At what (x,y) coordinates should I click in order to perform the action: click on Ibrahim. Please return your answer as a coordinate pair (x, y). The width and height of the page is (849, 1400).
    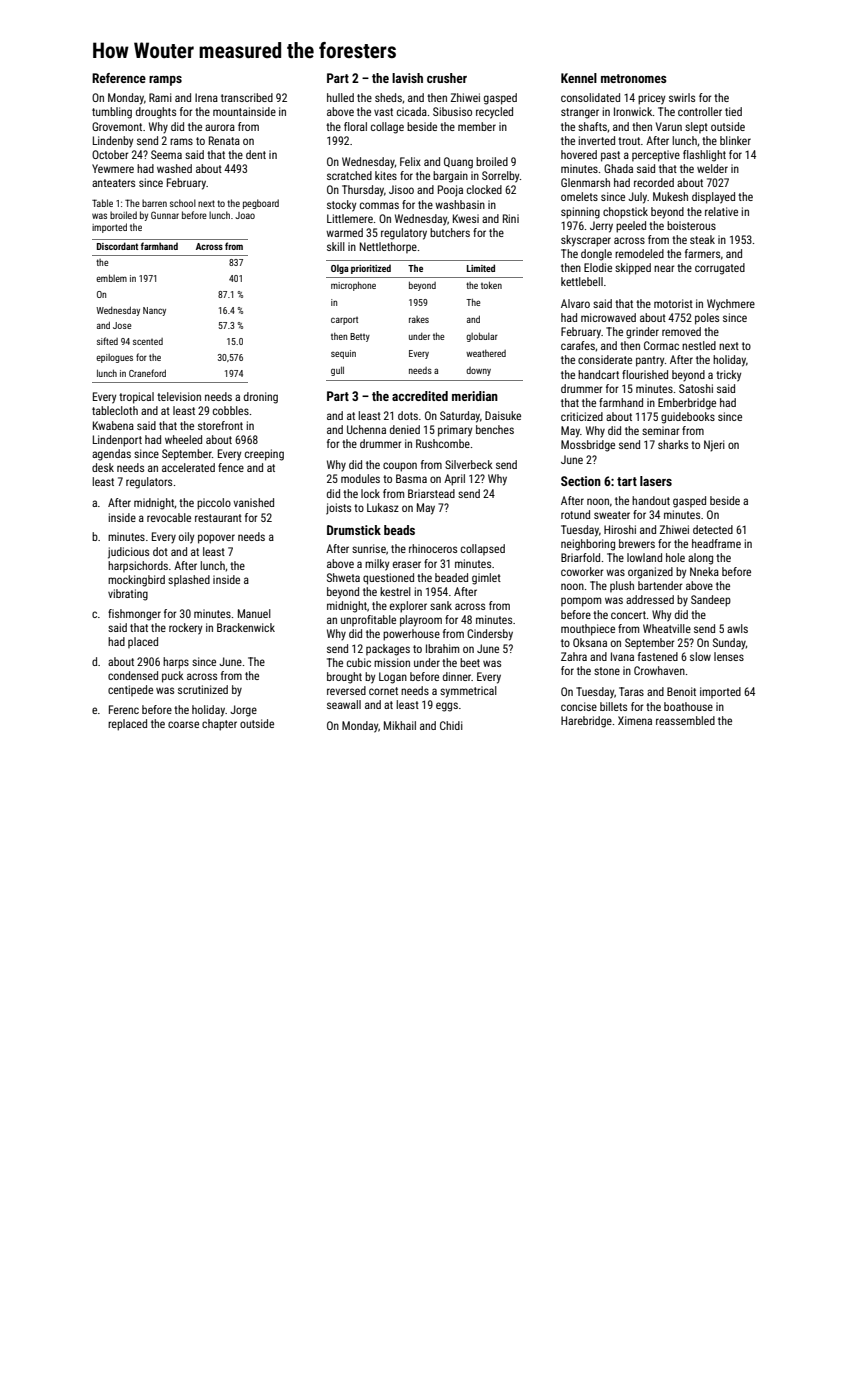
    Looking at the image, I should click on (442, 648).
